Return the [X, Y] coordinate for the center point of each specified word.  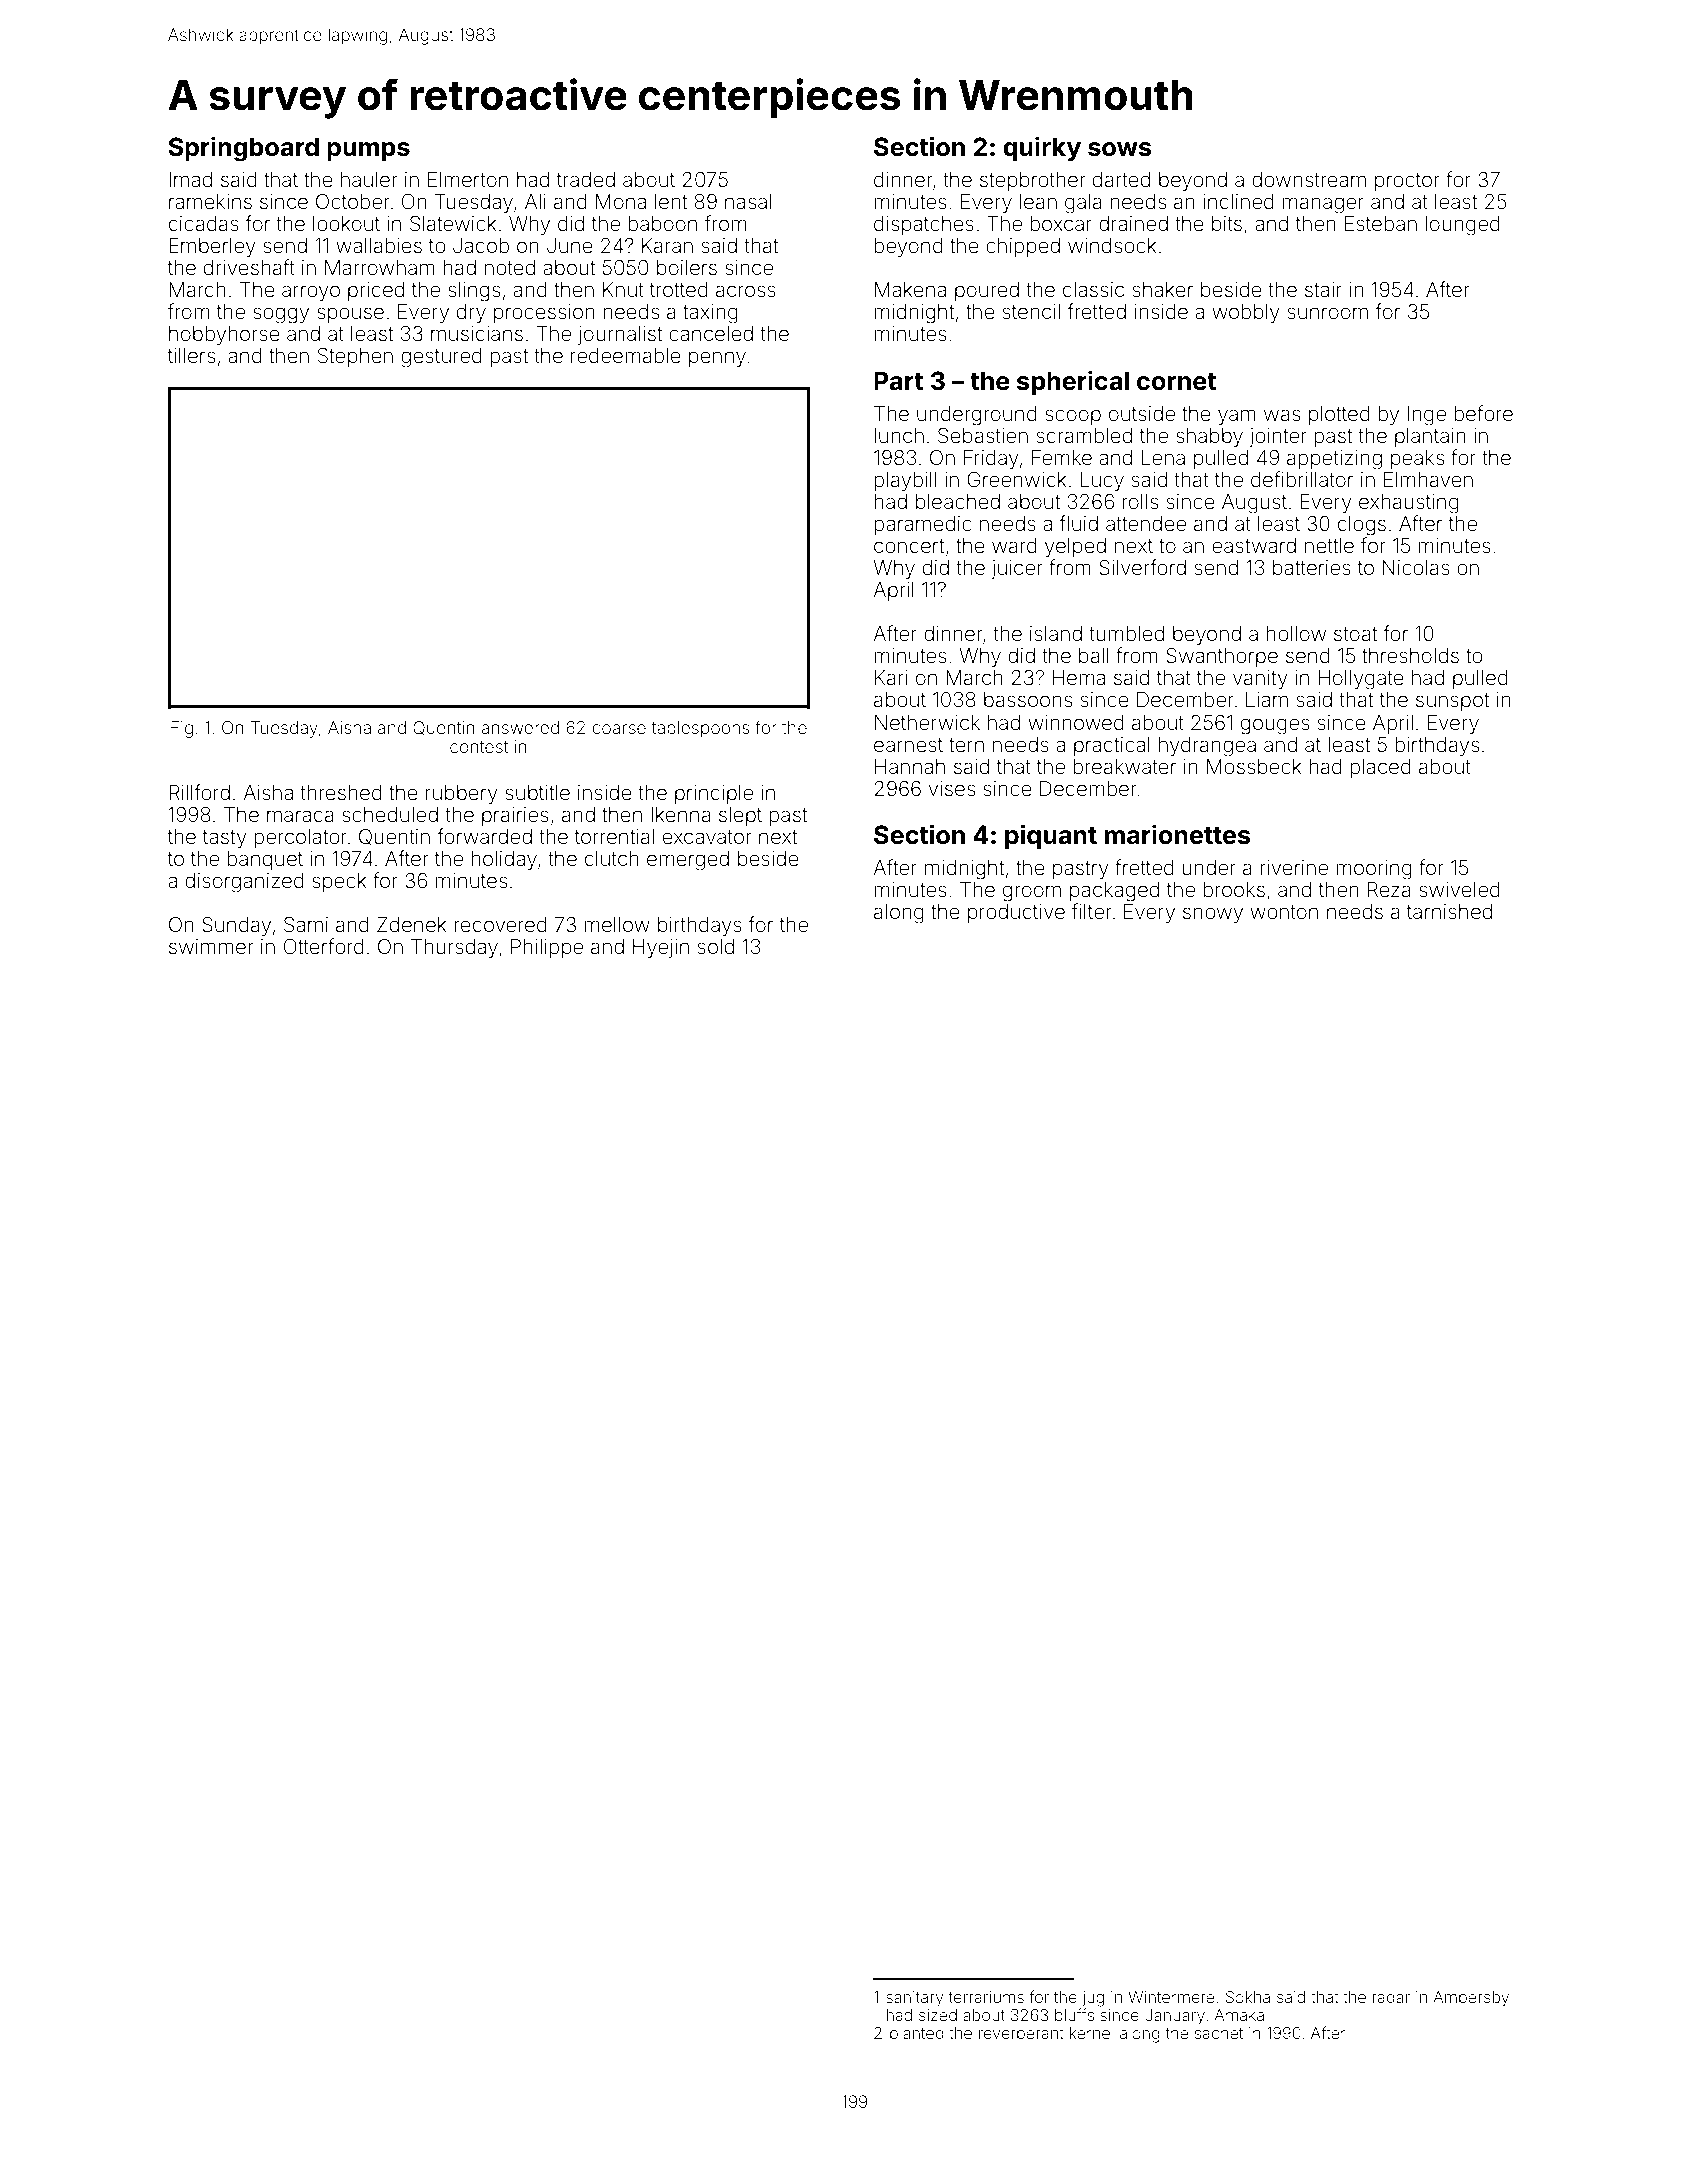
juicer [1017, 569]
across [746, 291]
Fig [182, 729]
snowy [1213, 915]
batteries [1312, 567]
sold [715, 946]
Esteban [1381, 223]
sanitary [915, 1999]
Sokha [1248, 1997]
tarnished [1449, 911]
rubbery [462, 795]
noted [510, 267]
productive [1016, 913]
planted [917, 2034]
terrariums [986, 1997]
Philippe [547, 948]
